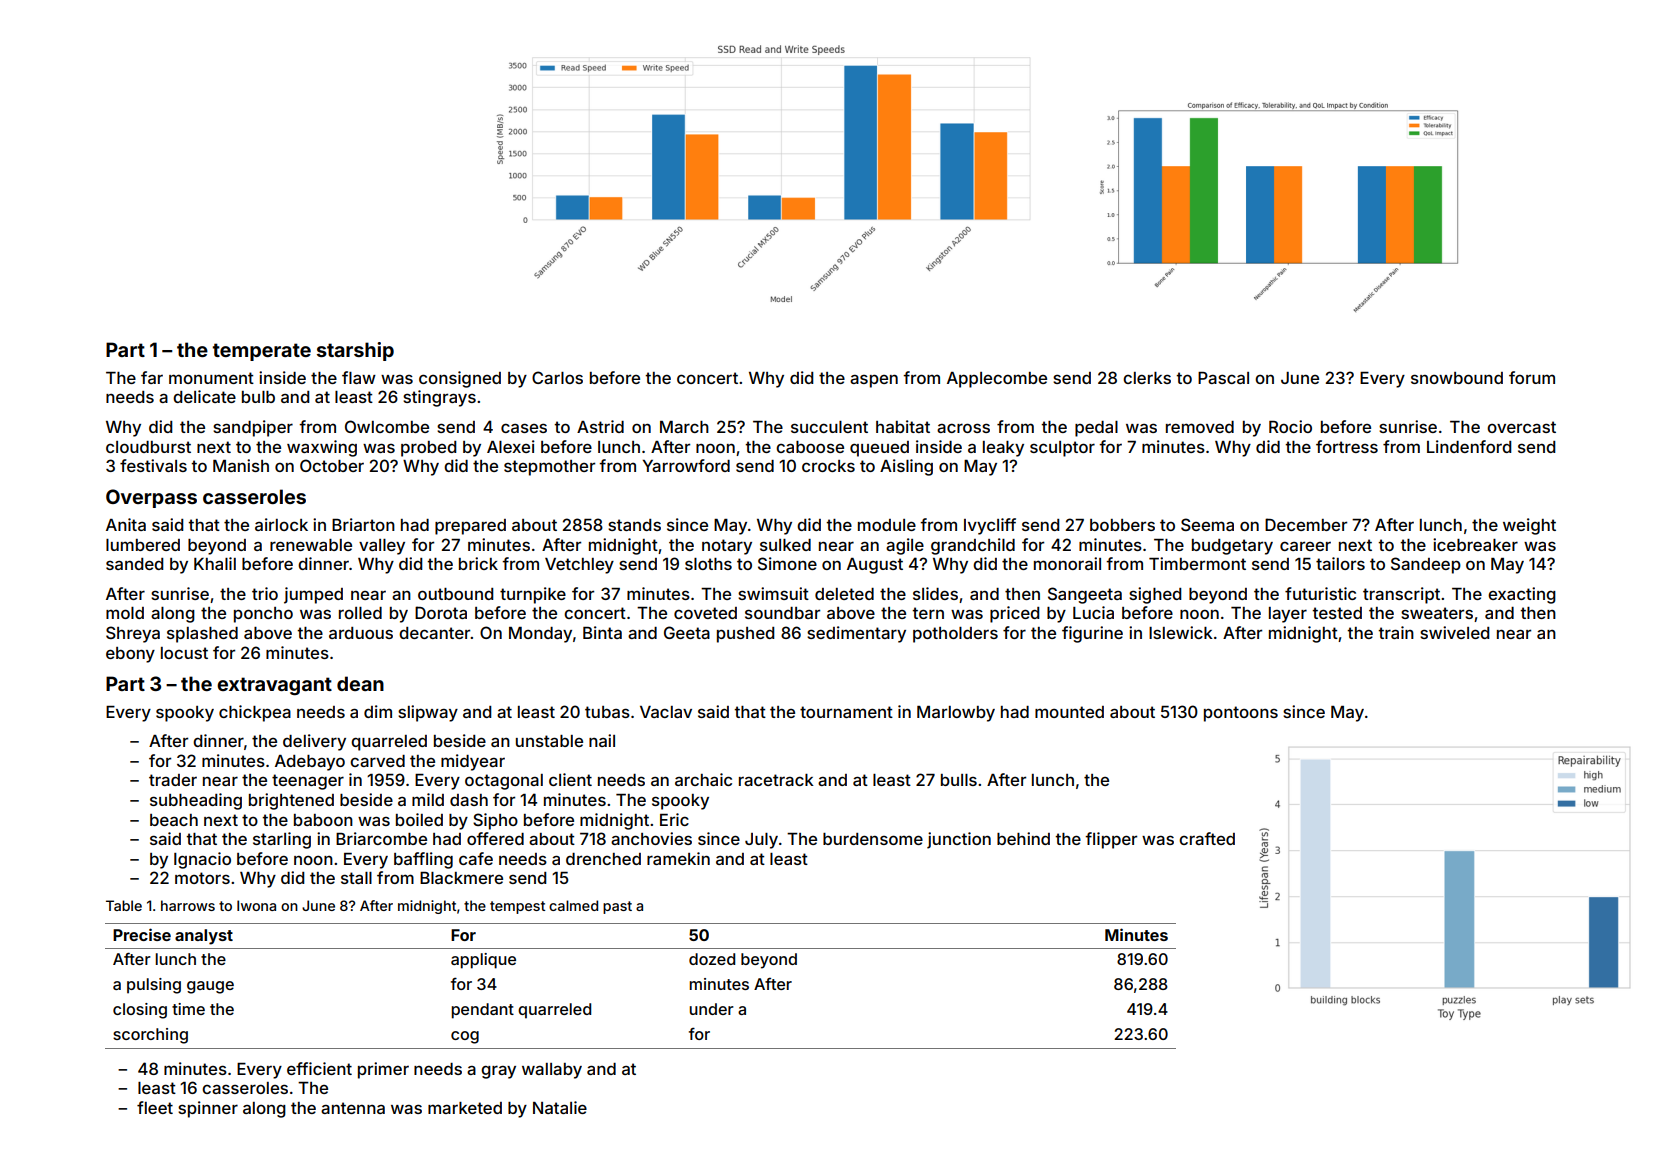 This screenshot has height=1175, width=1662. I want to click on aspen, so click(874, 381).
